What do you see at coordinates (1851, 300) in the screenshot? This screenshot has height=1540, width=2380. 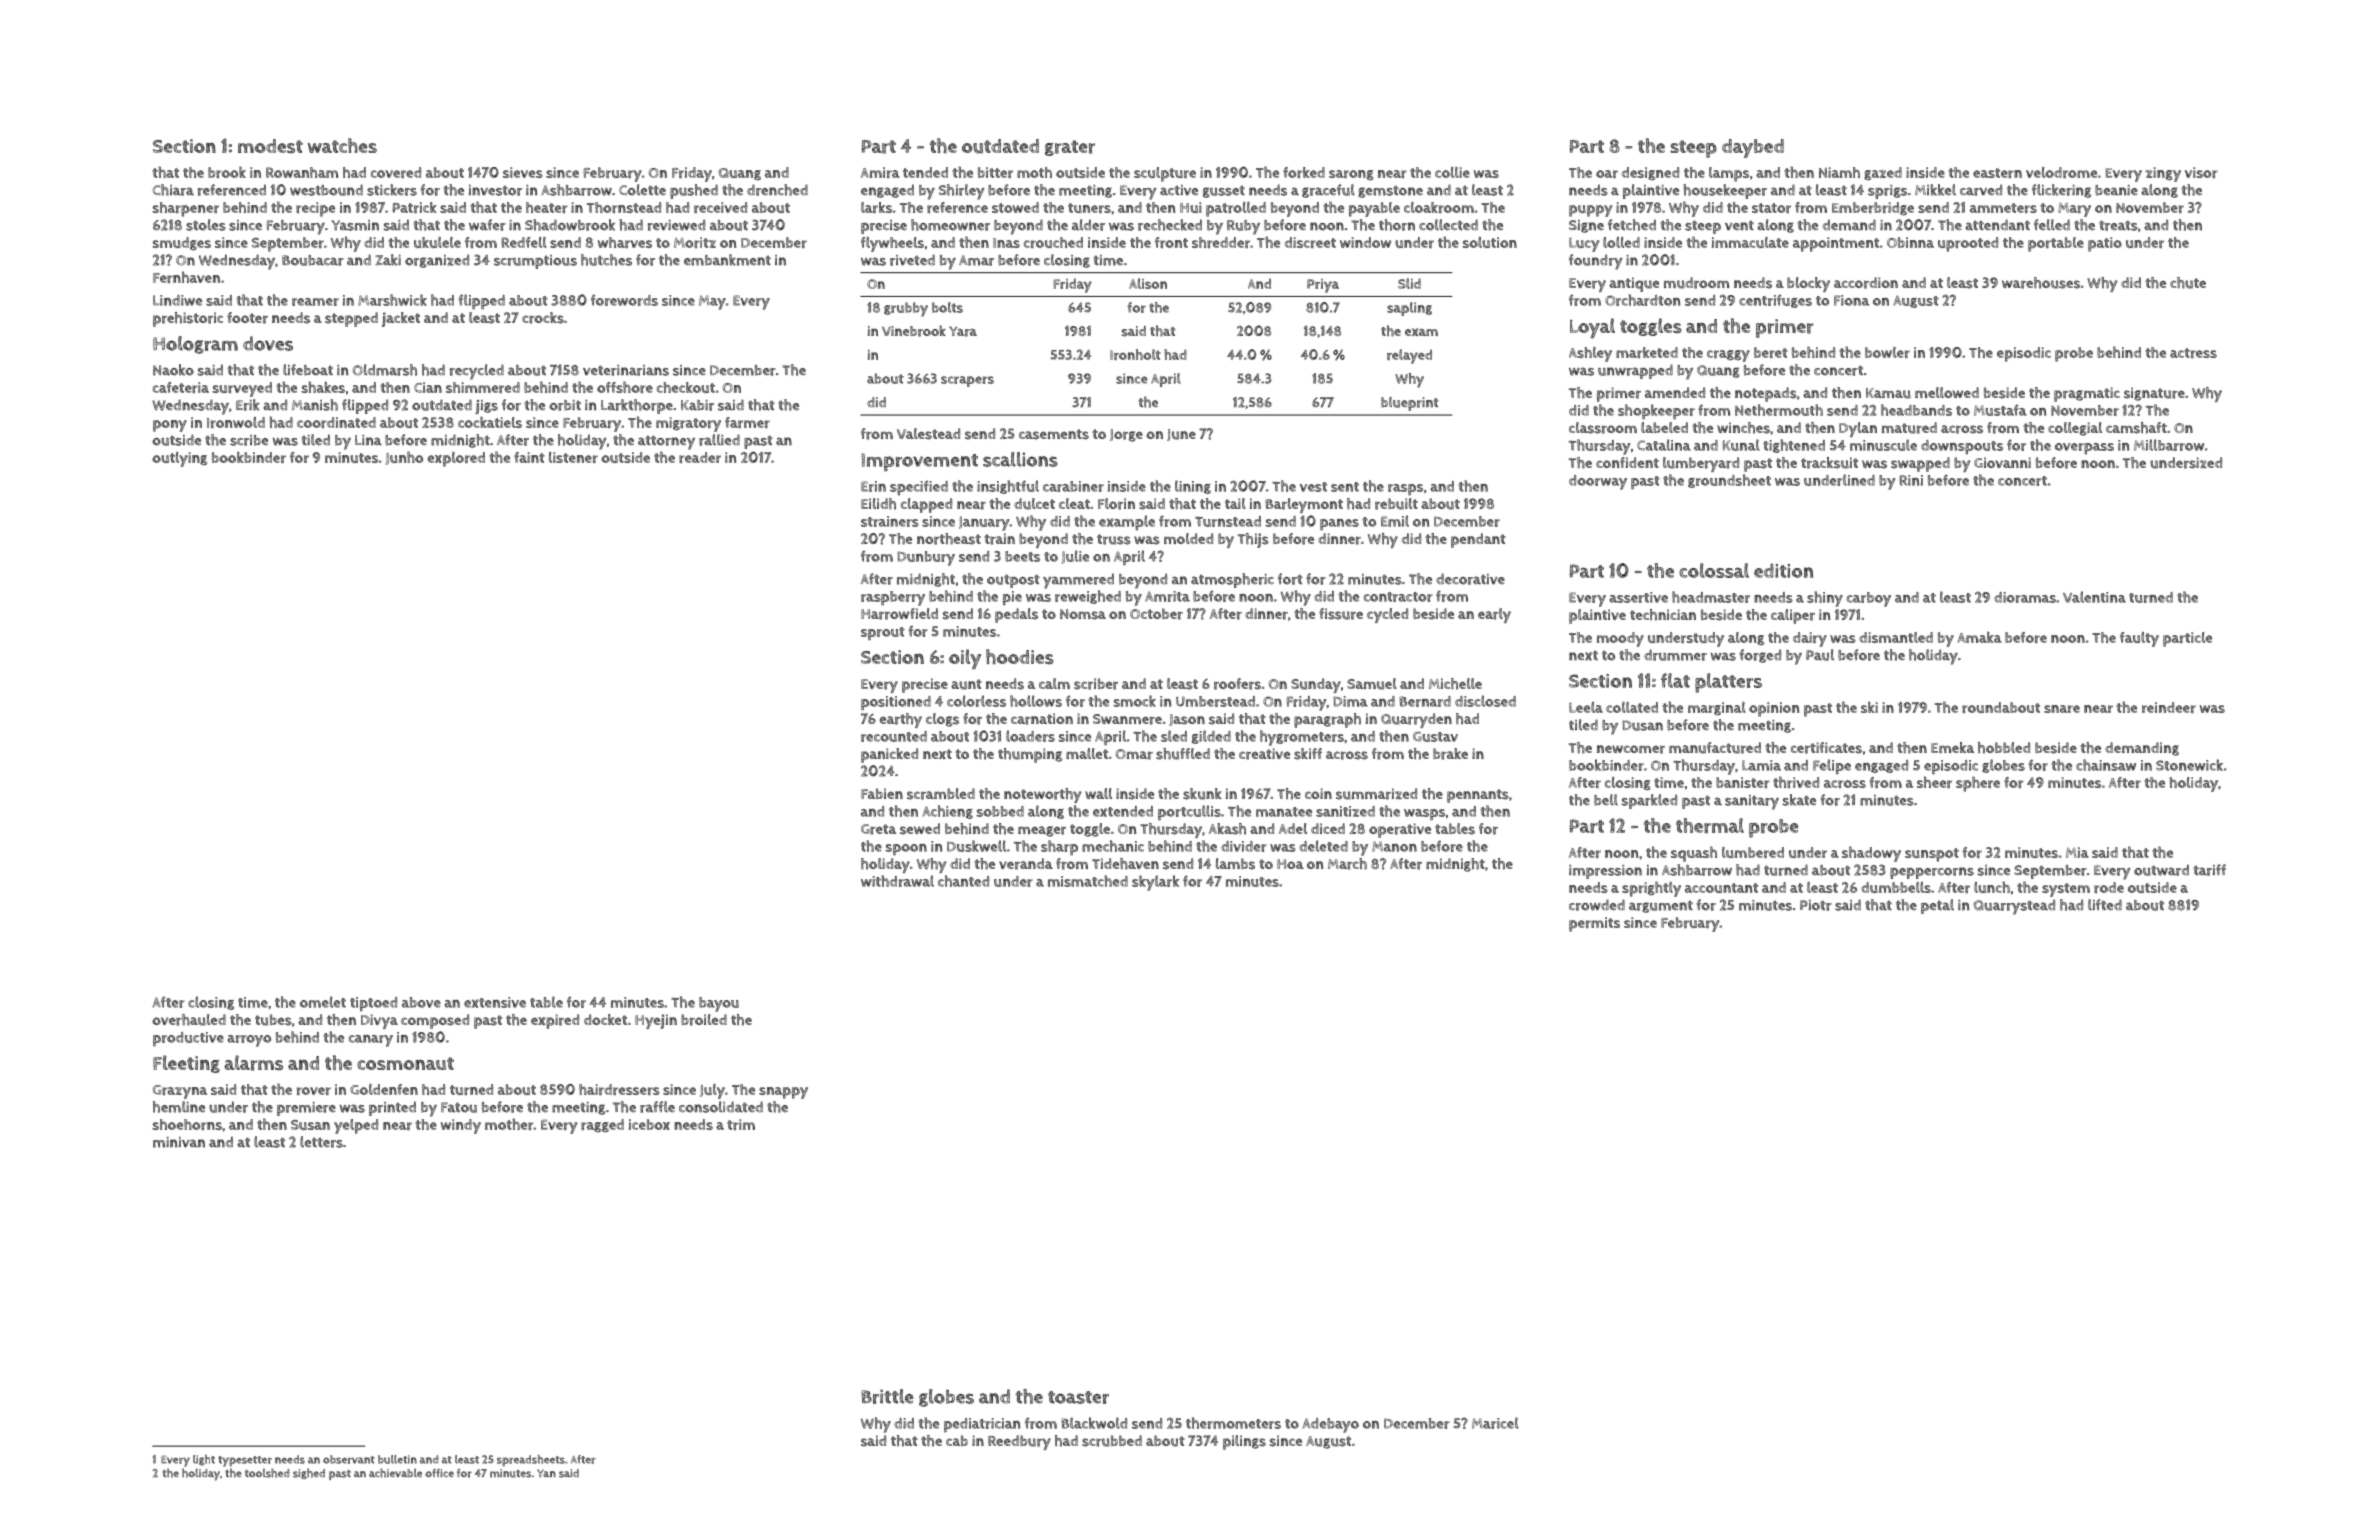 I see `Fiona` at bounding box center [1851, 300].
